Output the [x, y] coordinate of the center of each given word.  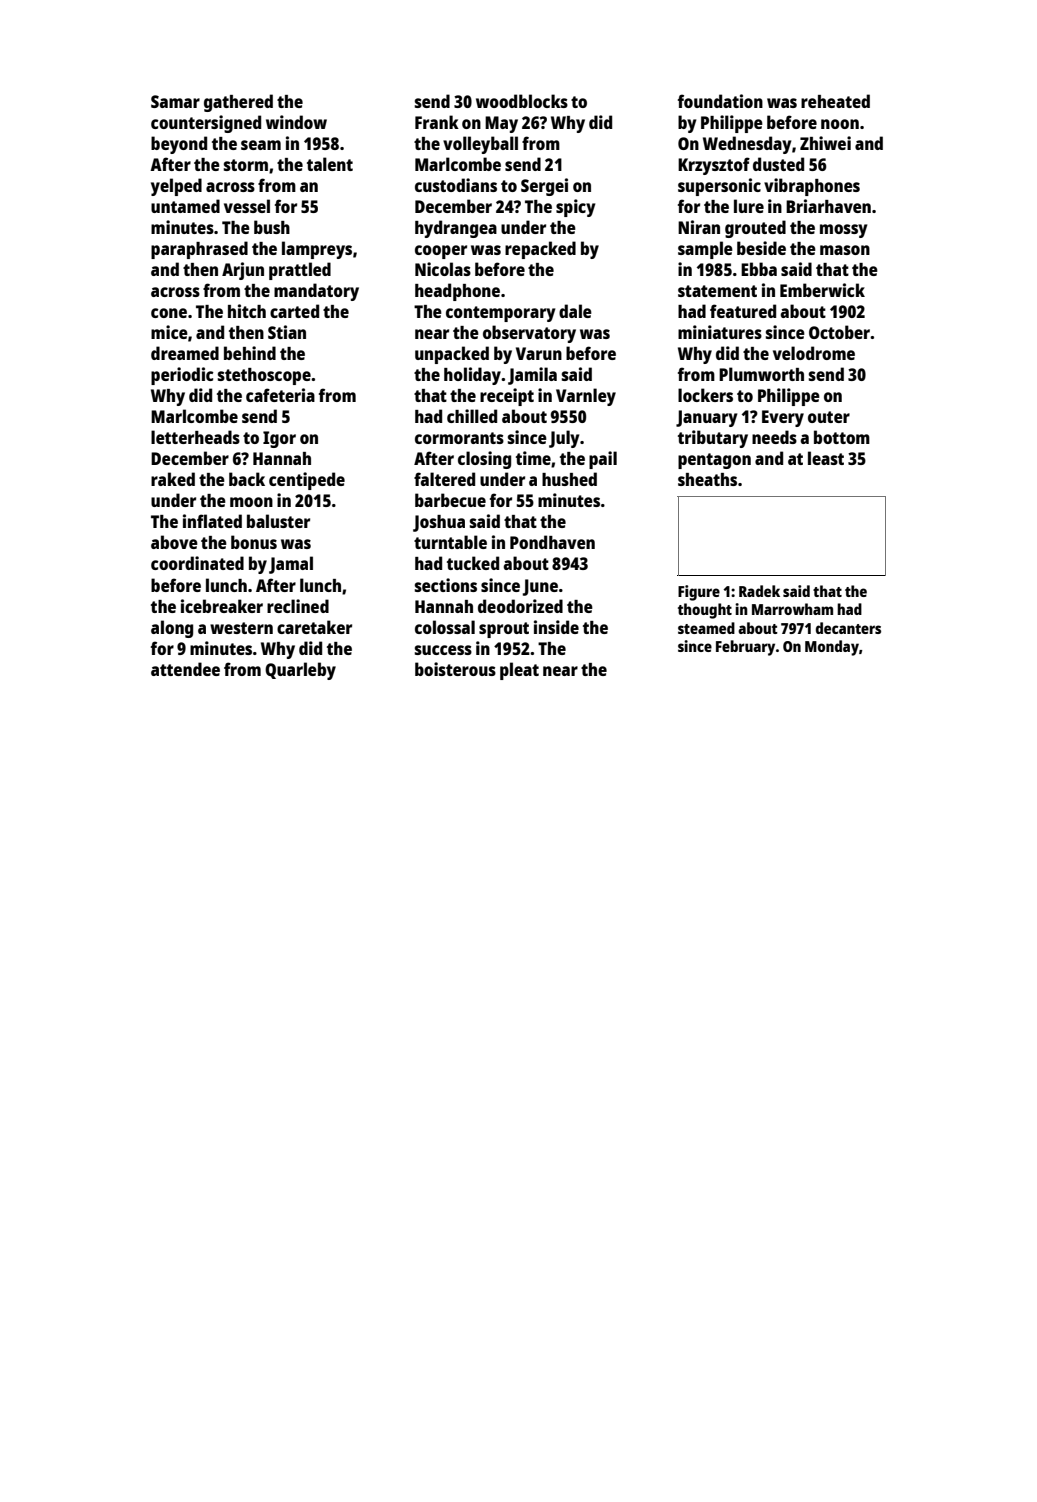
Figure [699, 593]
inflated [212, 521]
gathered [238, 103]
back [247, 479]
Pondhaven [552, 542]
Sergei [544, 187]
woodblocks [522, 101]
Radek [759, 591]
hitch [247, 311]
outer [829, 417]
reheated [835, 101]
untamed [185, 206]
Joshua [439, 523]
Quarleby [300, 671]
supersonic [719, 187]
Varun [539, 353]
